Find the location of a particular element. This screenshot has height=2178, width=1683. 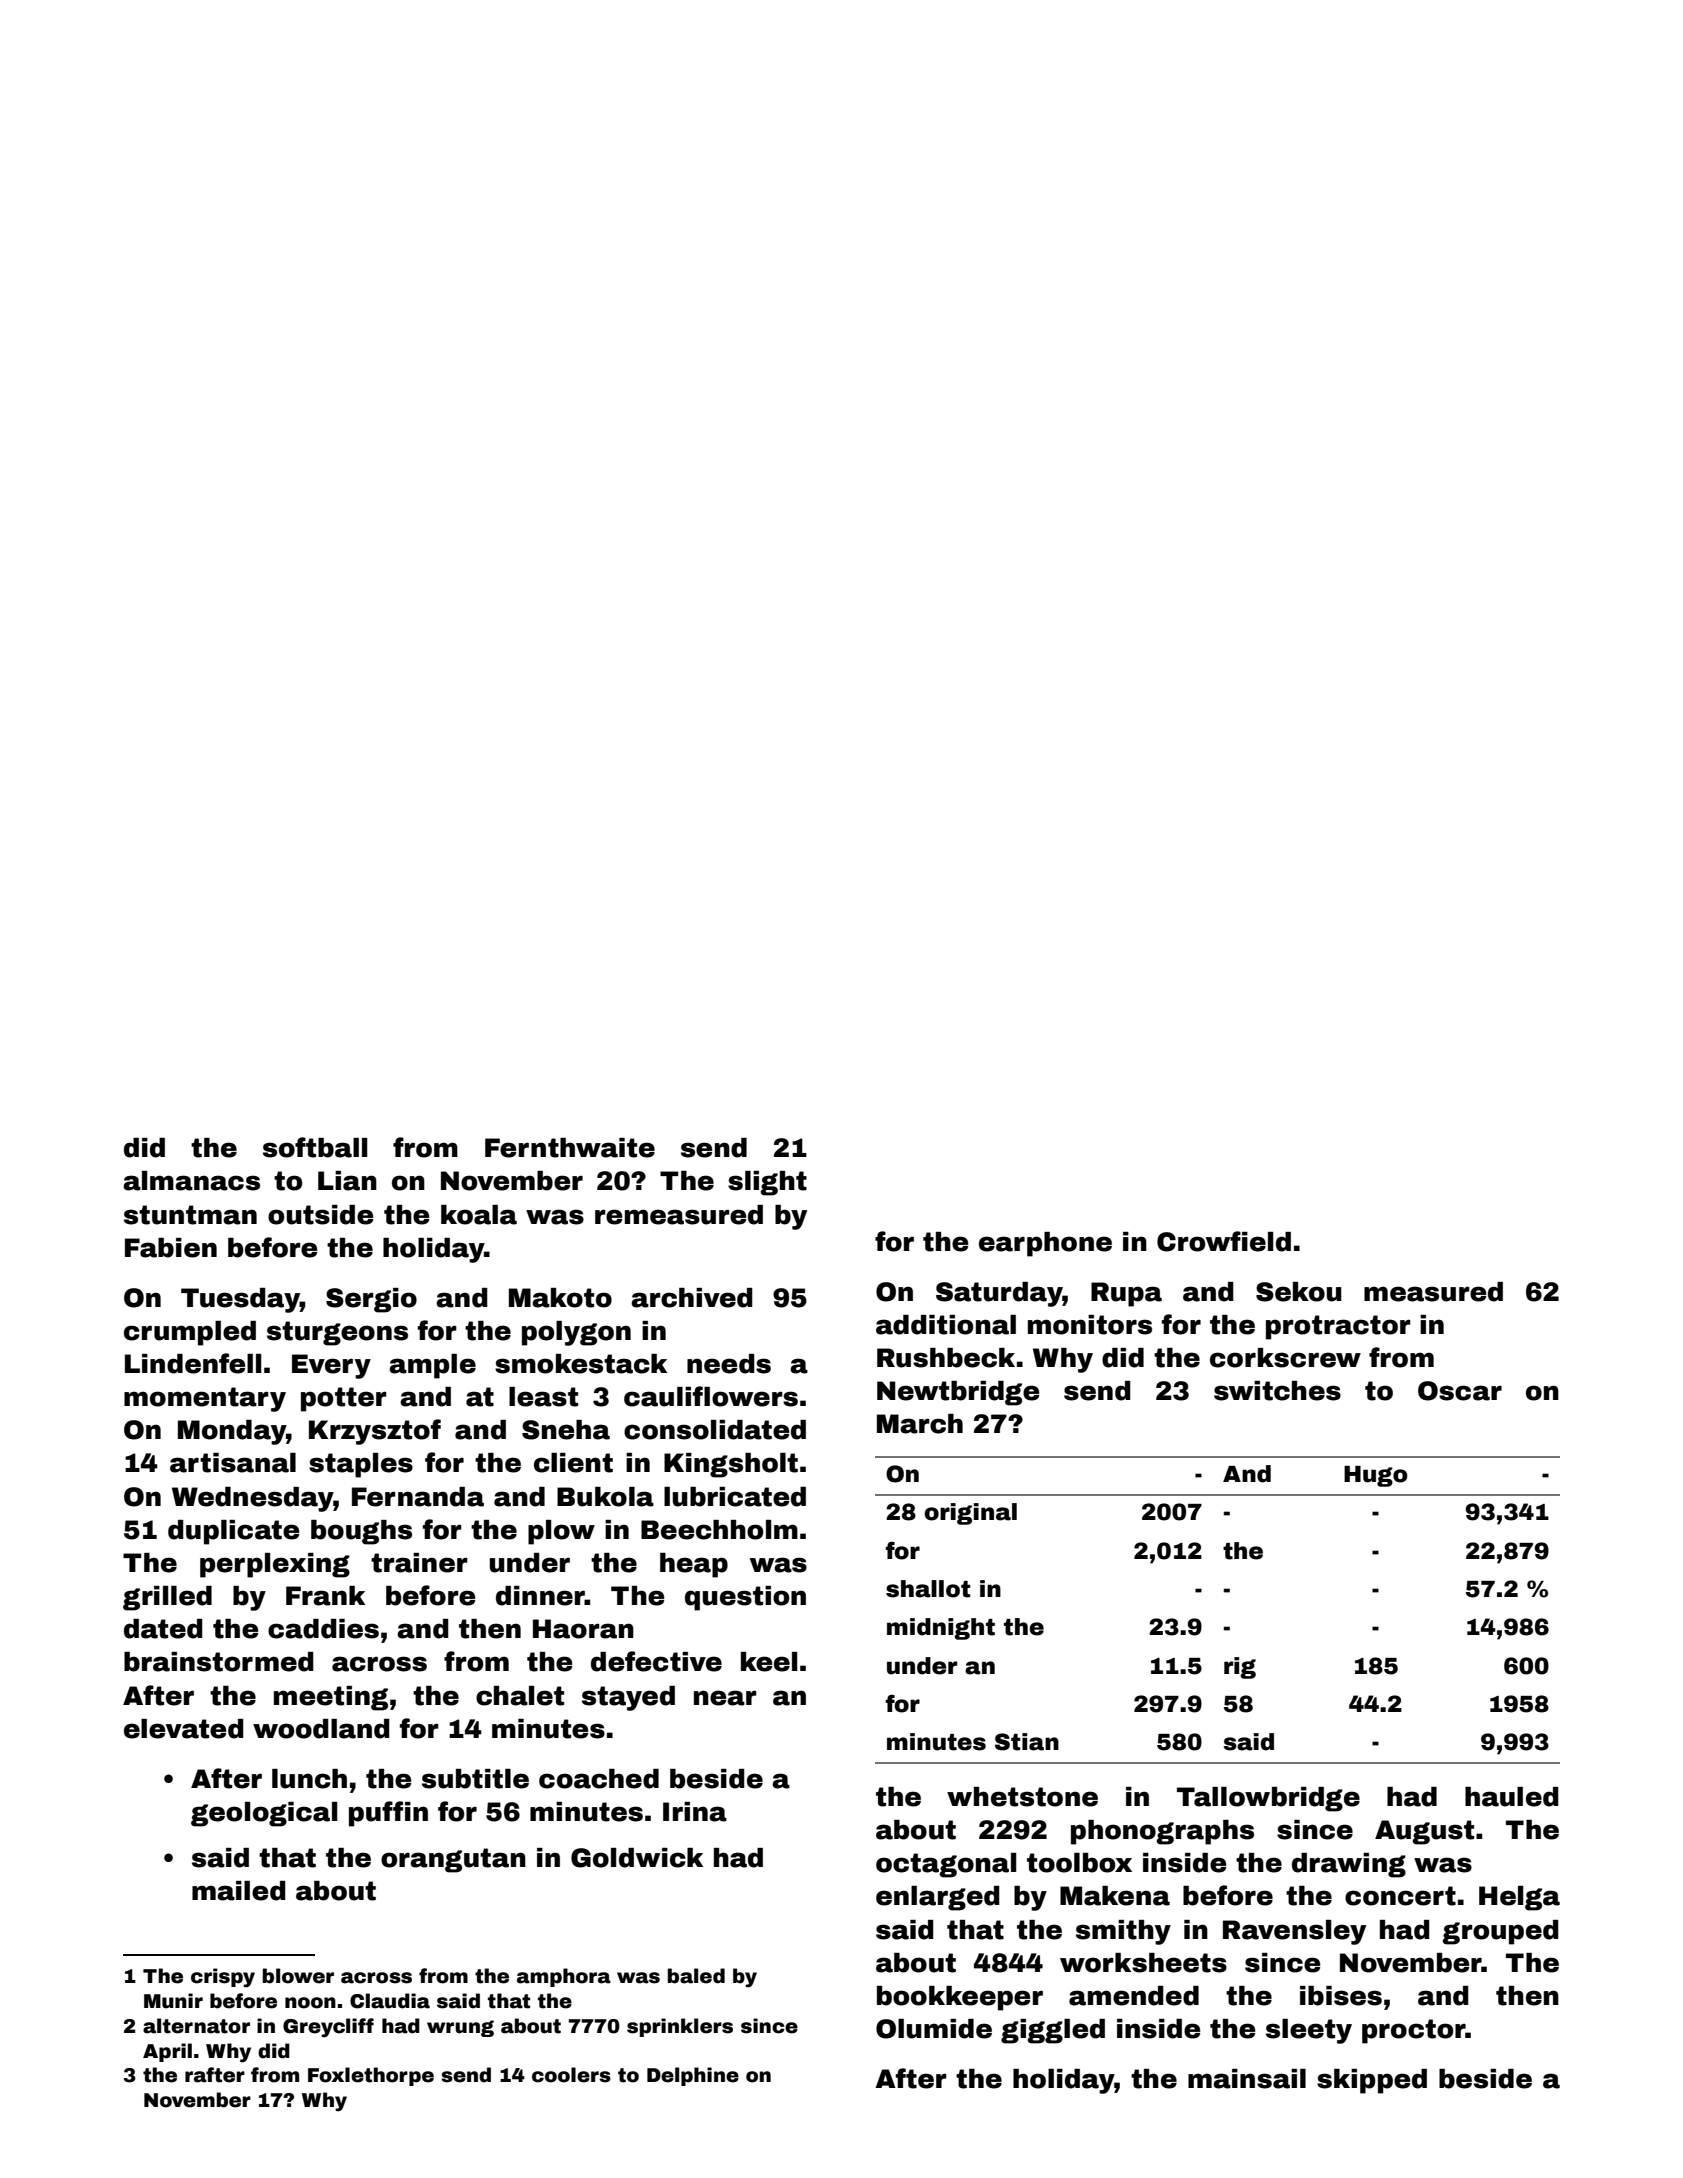

April is located at coordinates (167, 2052).
